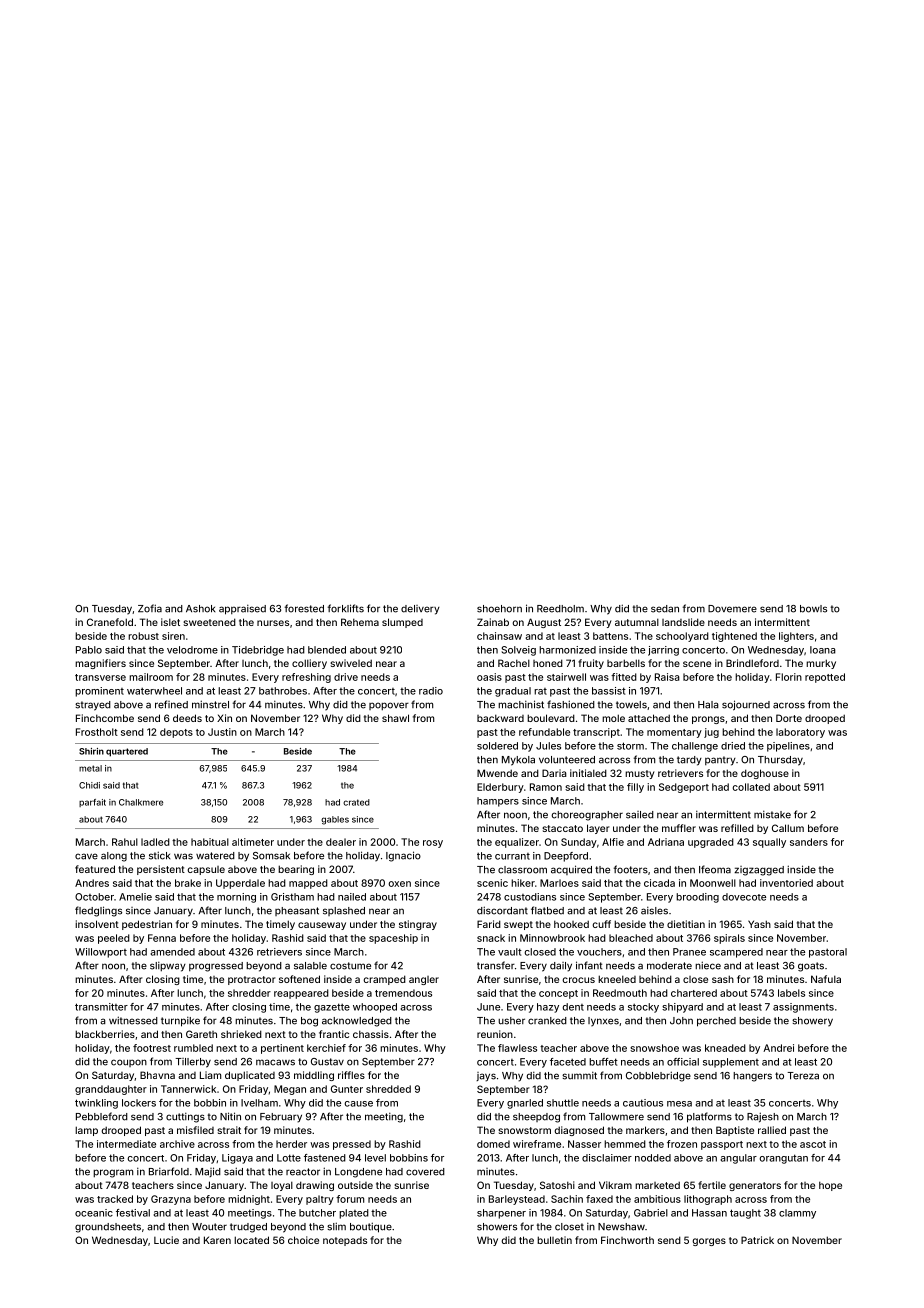  I want to click on Grazyna, so click(171, 1200).
